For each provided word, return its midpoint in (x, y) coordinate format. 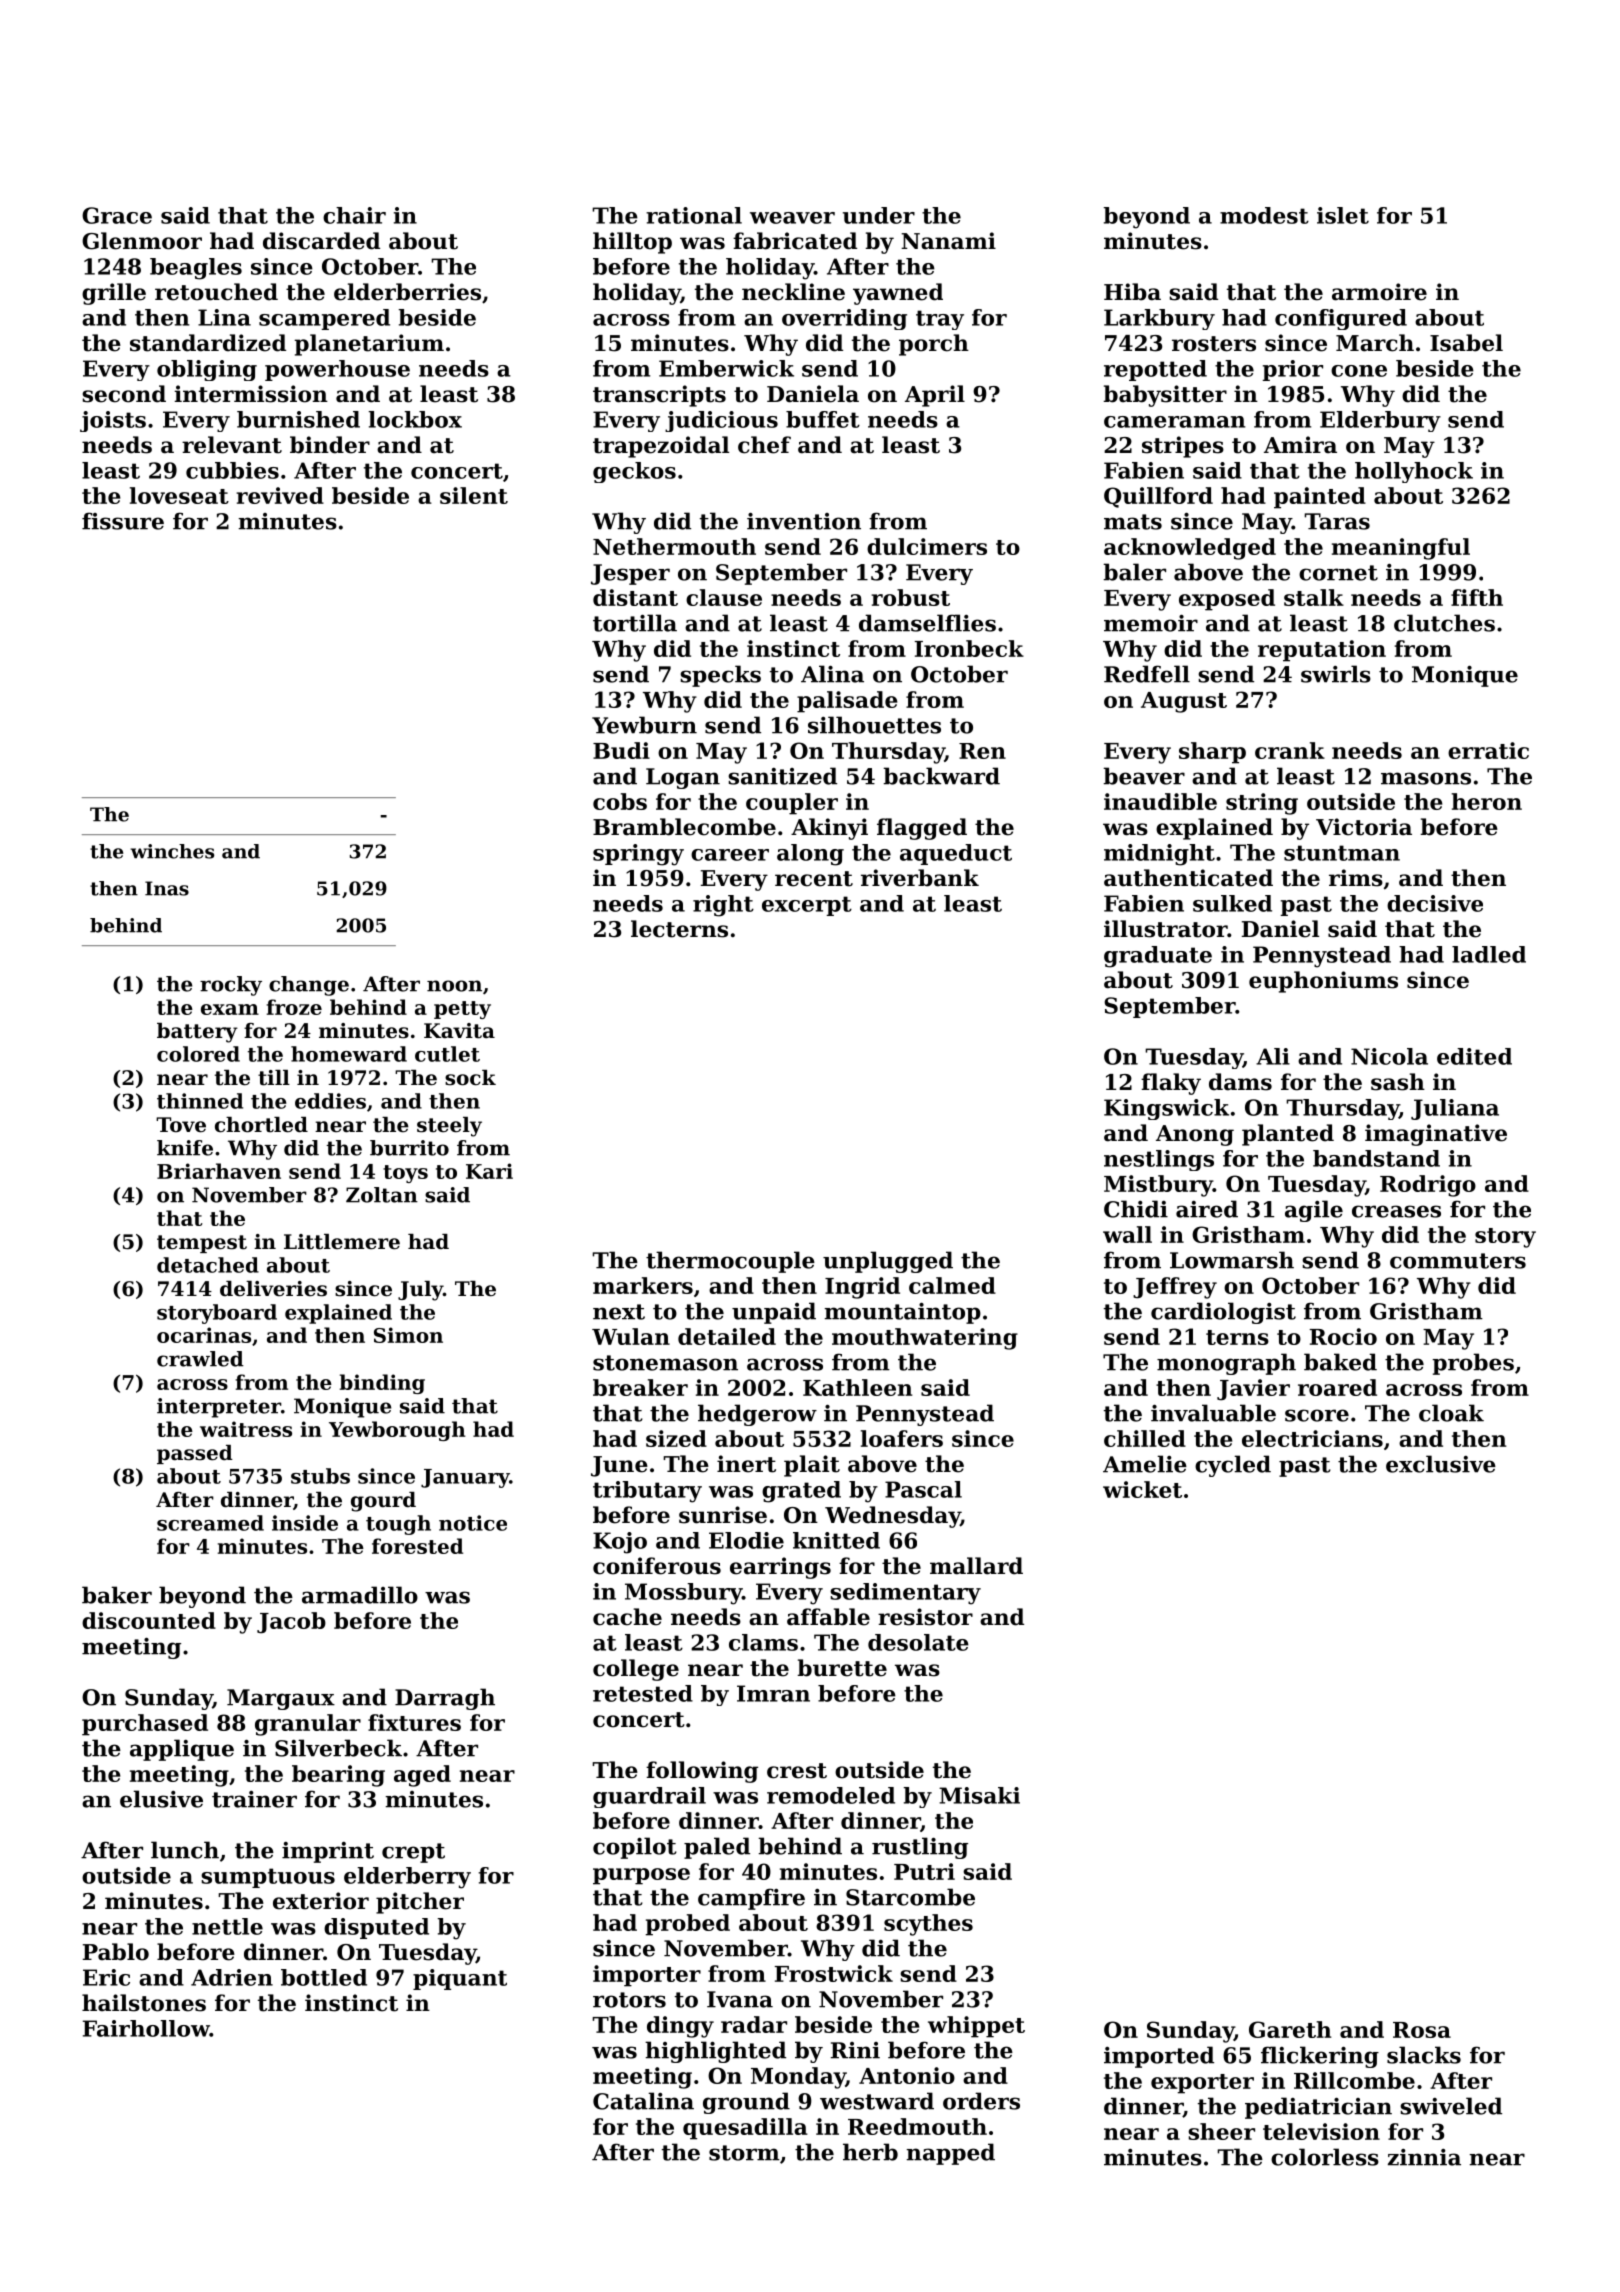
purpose (641, 1876)
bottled (324, 1977)
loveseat (179, 495)
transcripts (659, 396)
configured (1341, 319)
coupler (792, 804)
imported (1159, 2057)
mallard (976, 1566)
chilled (1145, 1438)
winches (172, 851)
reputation (1322, 651)
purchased (145, 1725)
